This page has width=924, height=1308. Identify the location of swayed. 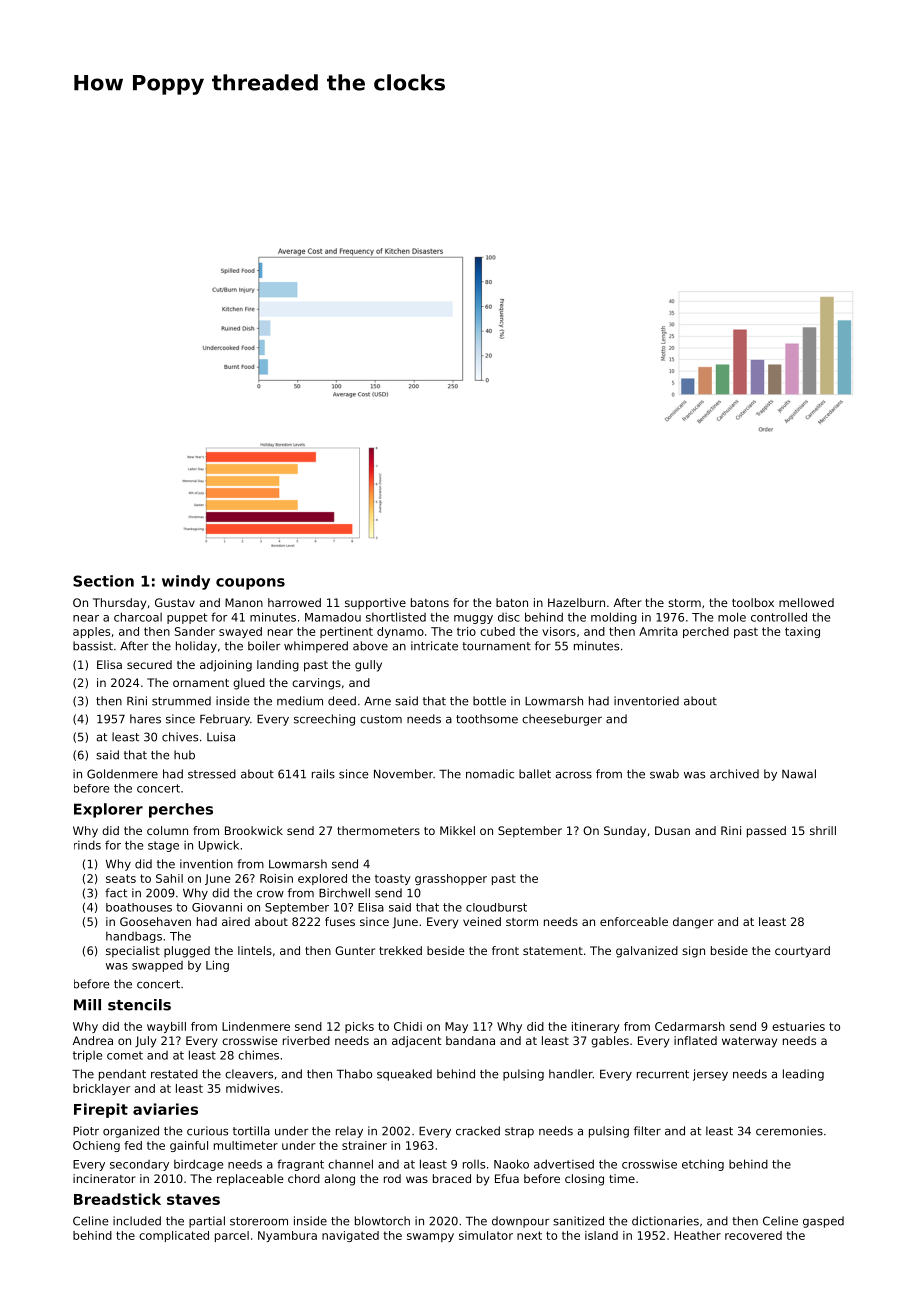
(240, 632).
